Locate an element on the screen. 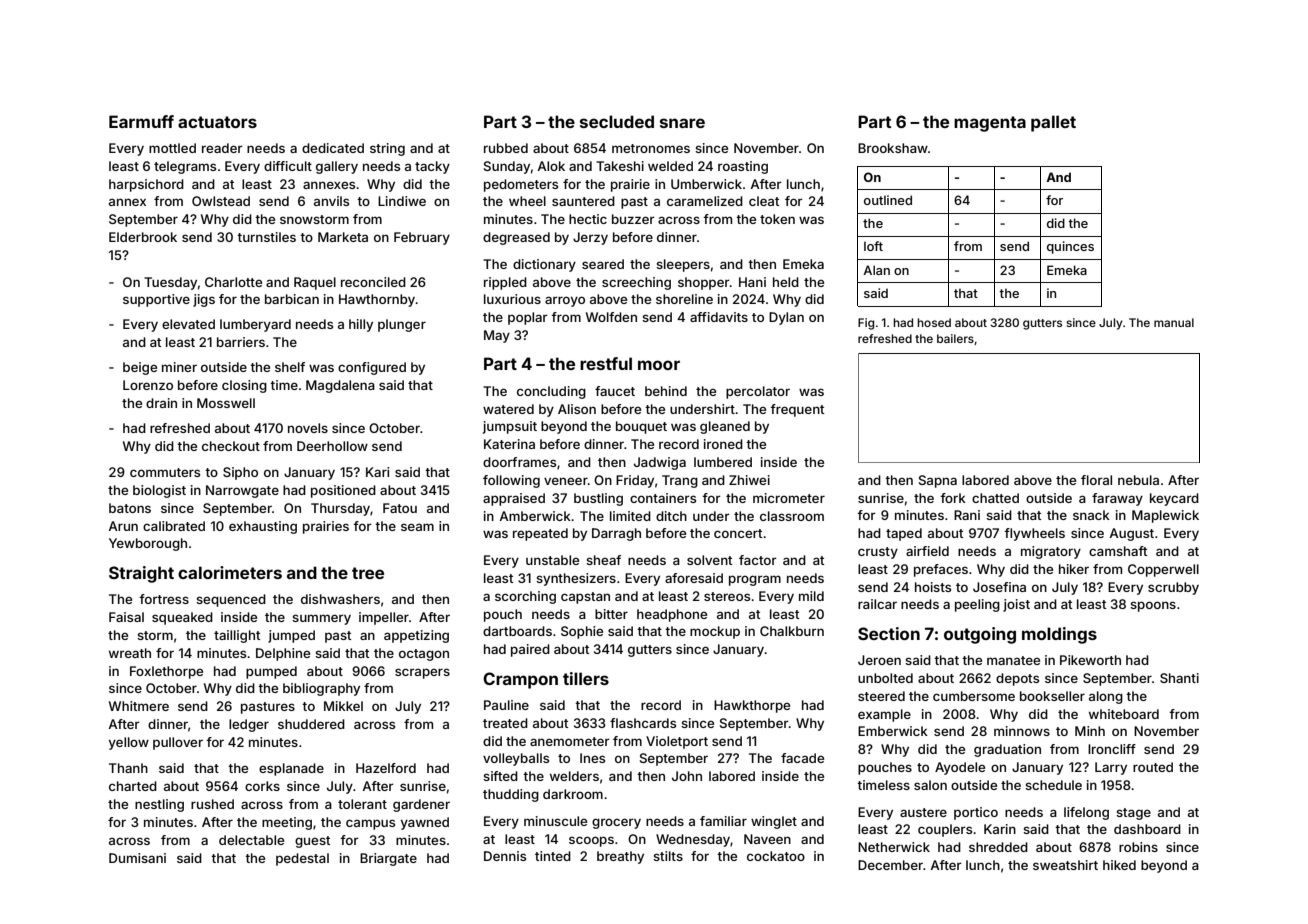  nestling is located at coordinates (159, 805).
